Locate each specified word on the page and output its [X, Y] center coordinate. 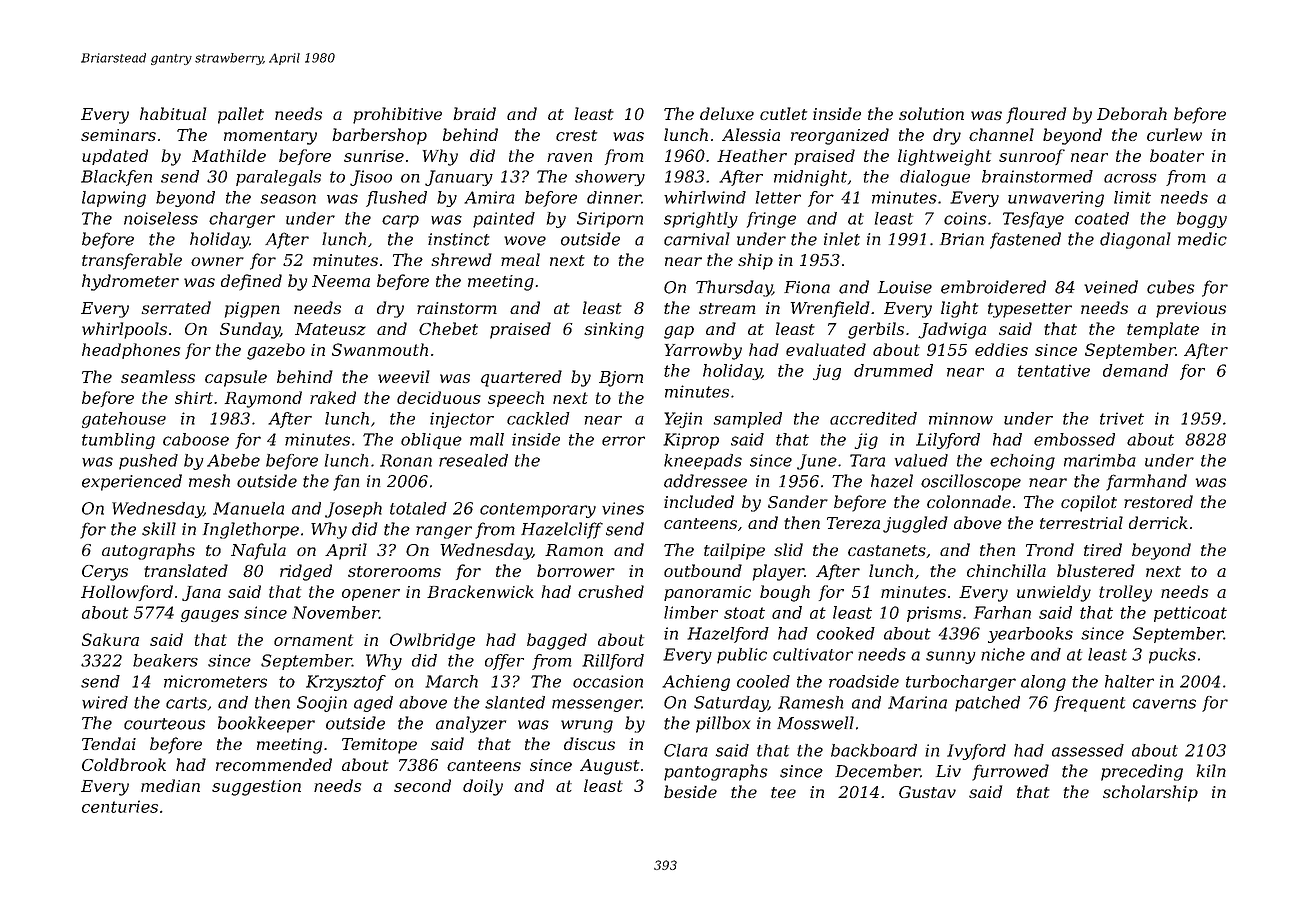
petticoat [1190, 614]
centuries [120, 806]
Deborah [1132, 113]
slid [788, 549]
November [335, 612]
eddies [1001, 349]
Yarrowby [703, 351]
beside [690, 791]
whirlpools [124, 330]
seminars [118, 135]
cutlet [783, 113]
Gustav [927, 792]
